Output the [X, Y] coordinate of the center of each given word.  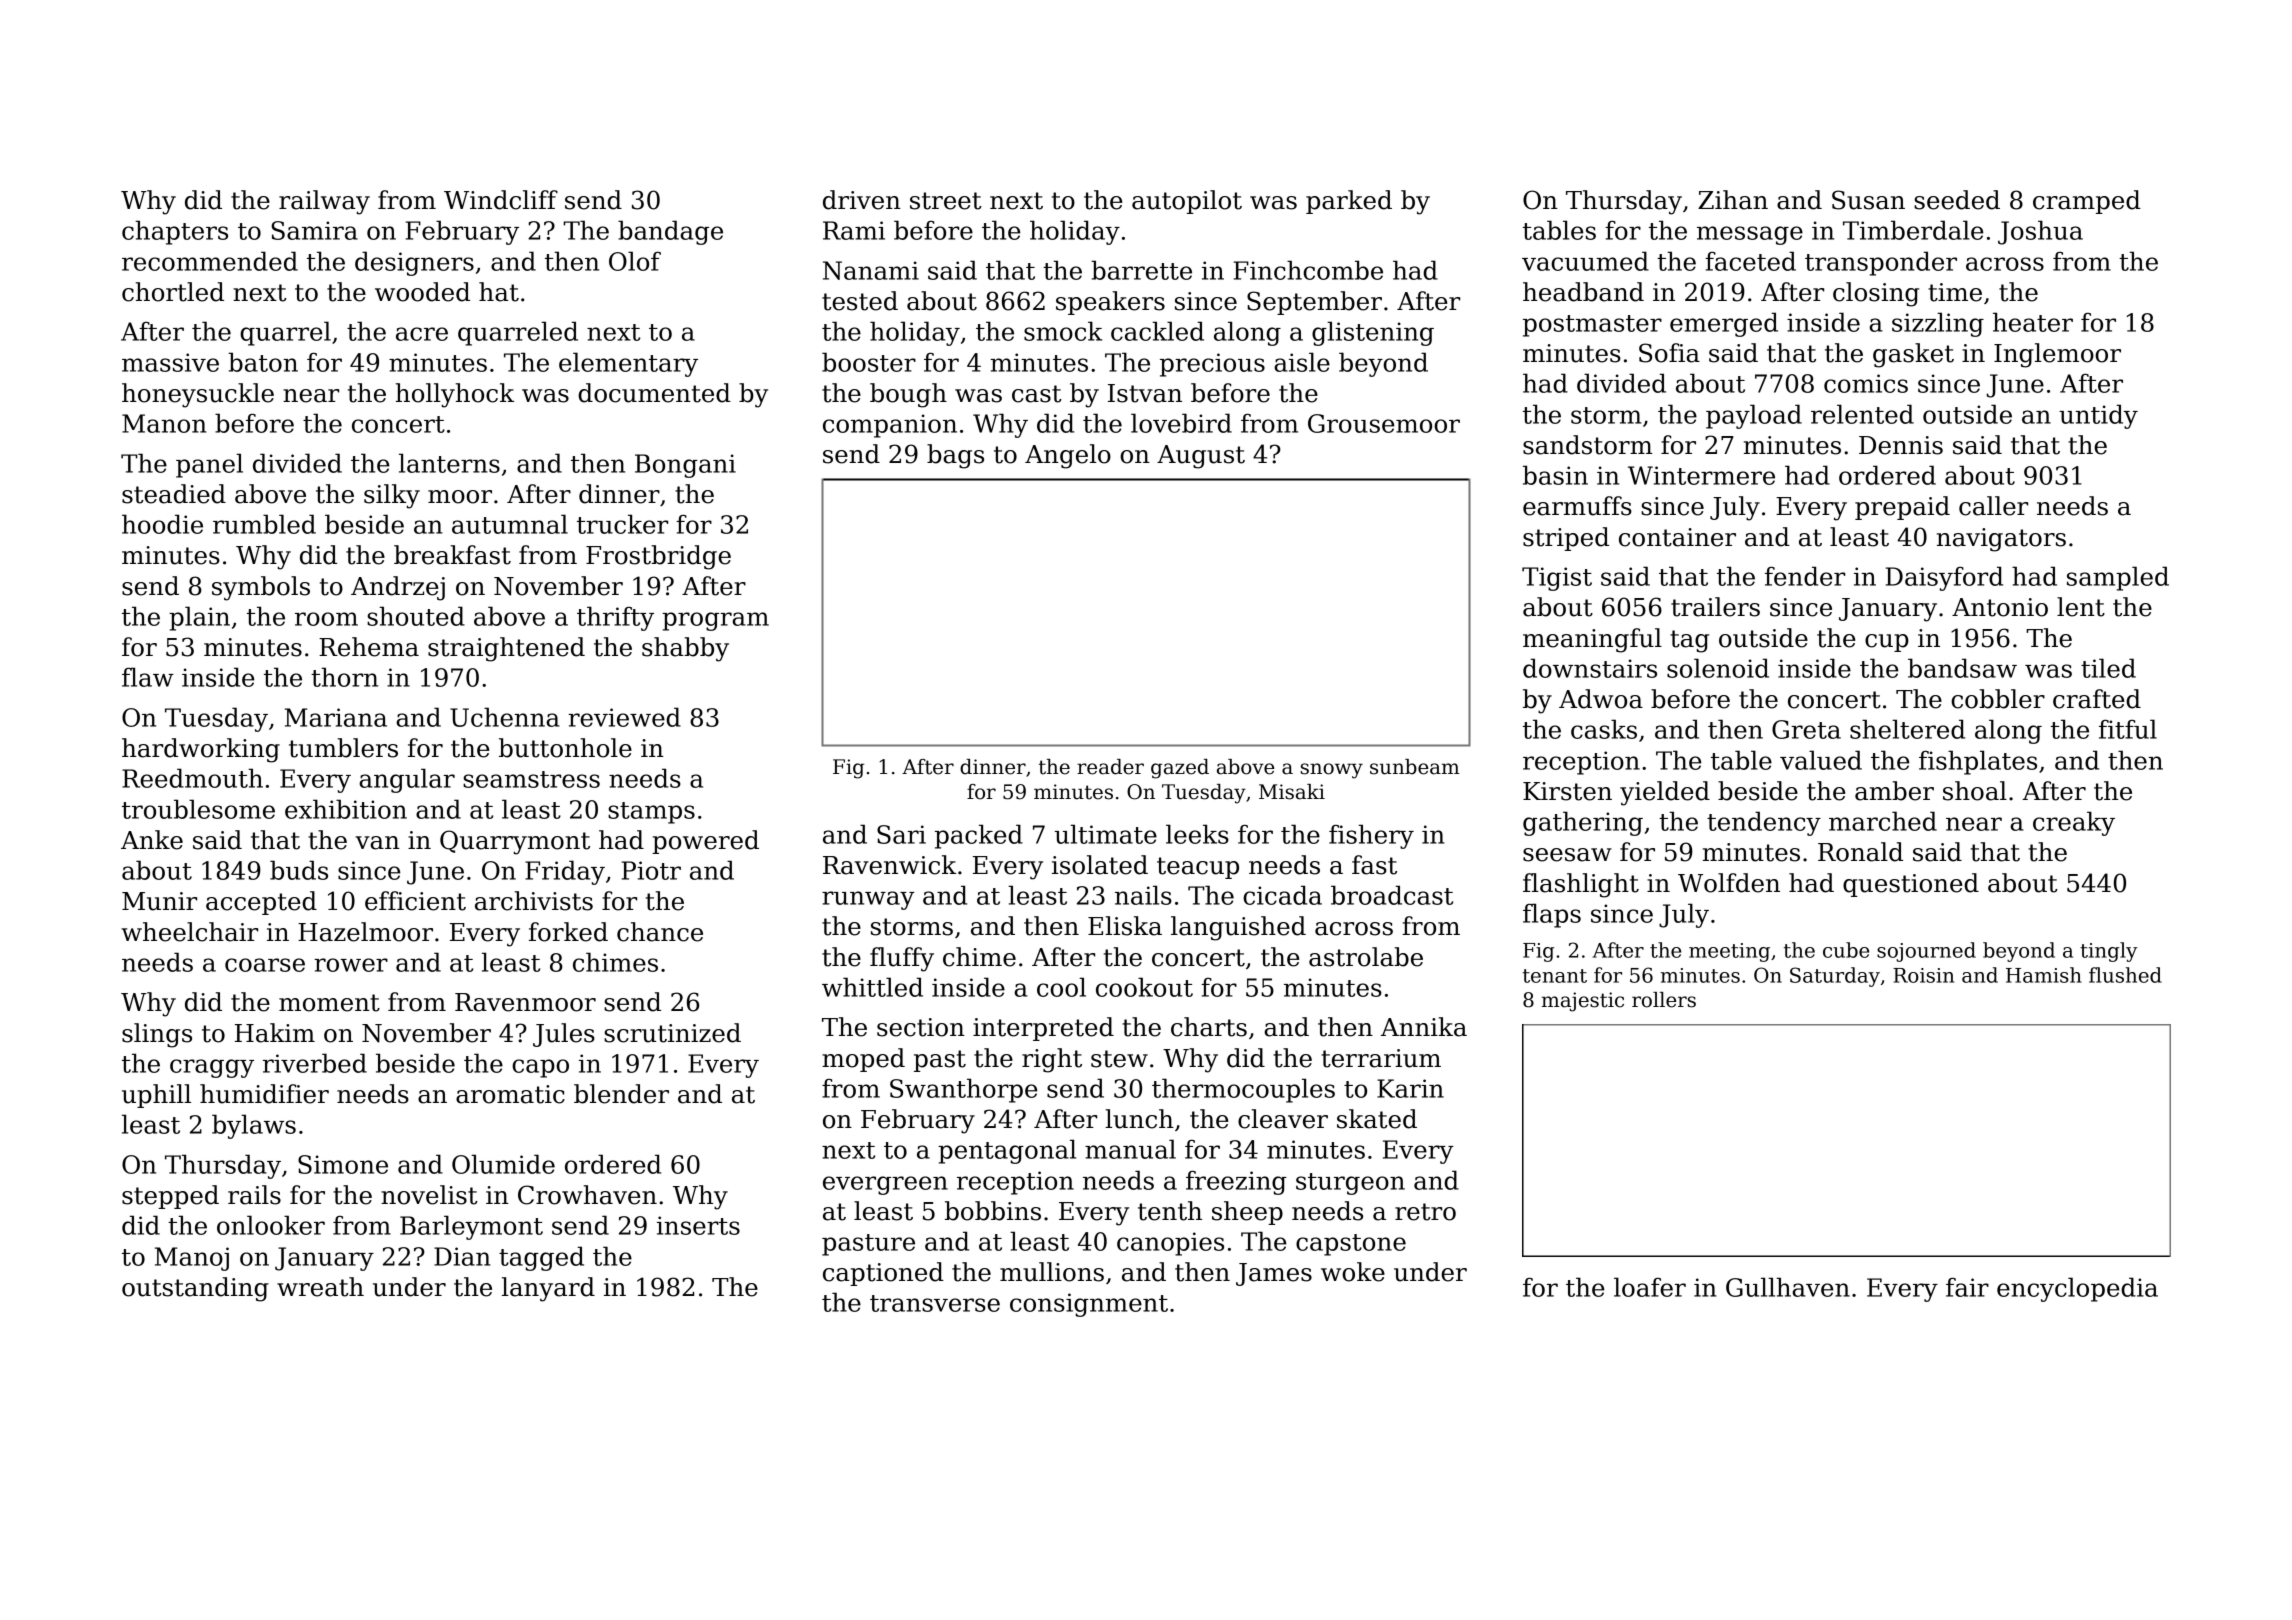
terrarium [1381, 1058]
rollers [1664, 1000]
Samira [314, 230]
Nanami [871, 270]
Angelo [1068, 456]
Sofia [1669, 353]
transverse [935, 1303]
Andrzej [398, 588]
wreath [320, 1287]
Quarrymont [515, 842]
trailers [1715, 607]
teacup [1198, 868]
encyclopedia [2077, 1289]
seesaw [1567, 855]
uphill [156, 1096]
